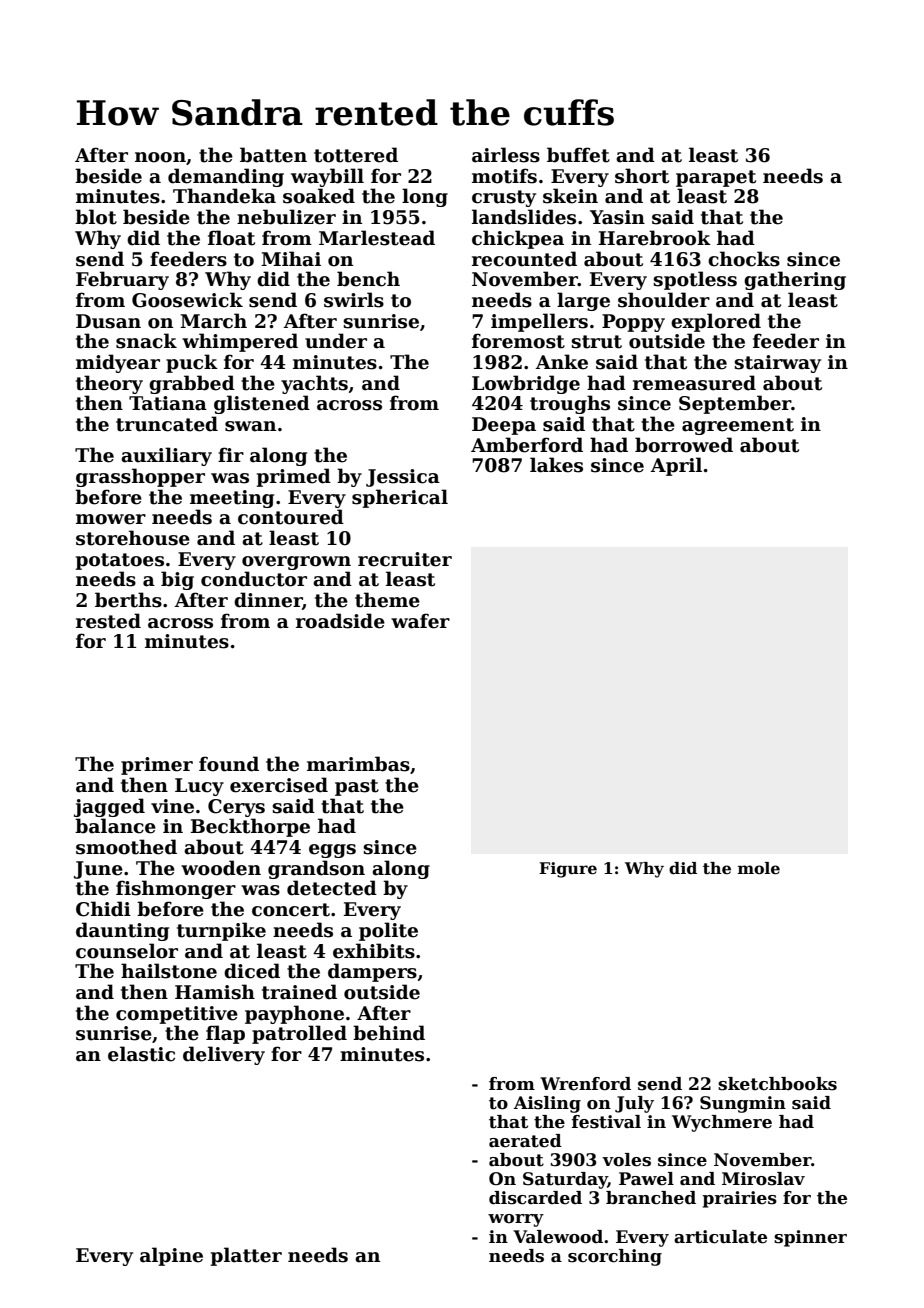  I want to click on platter, so click(246, 1256).
